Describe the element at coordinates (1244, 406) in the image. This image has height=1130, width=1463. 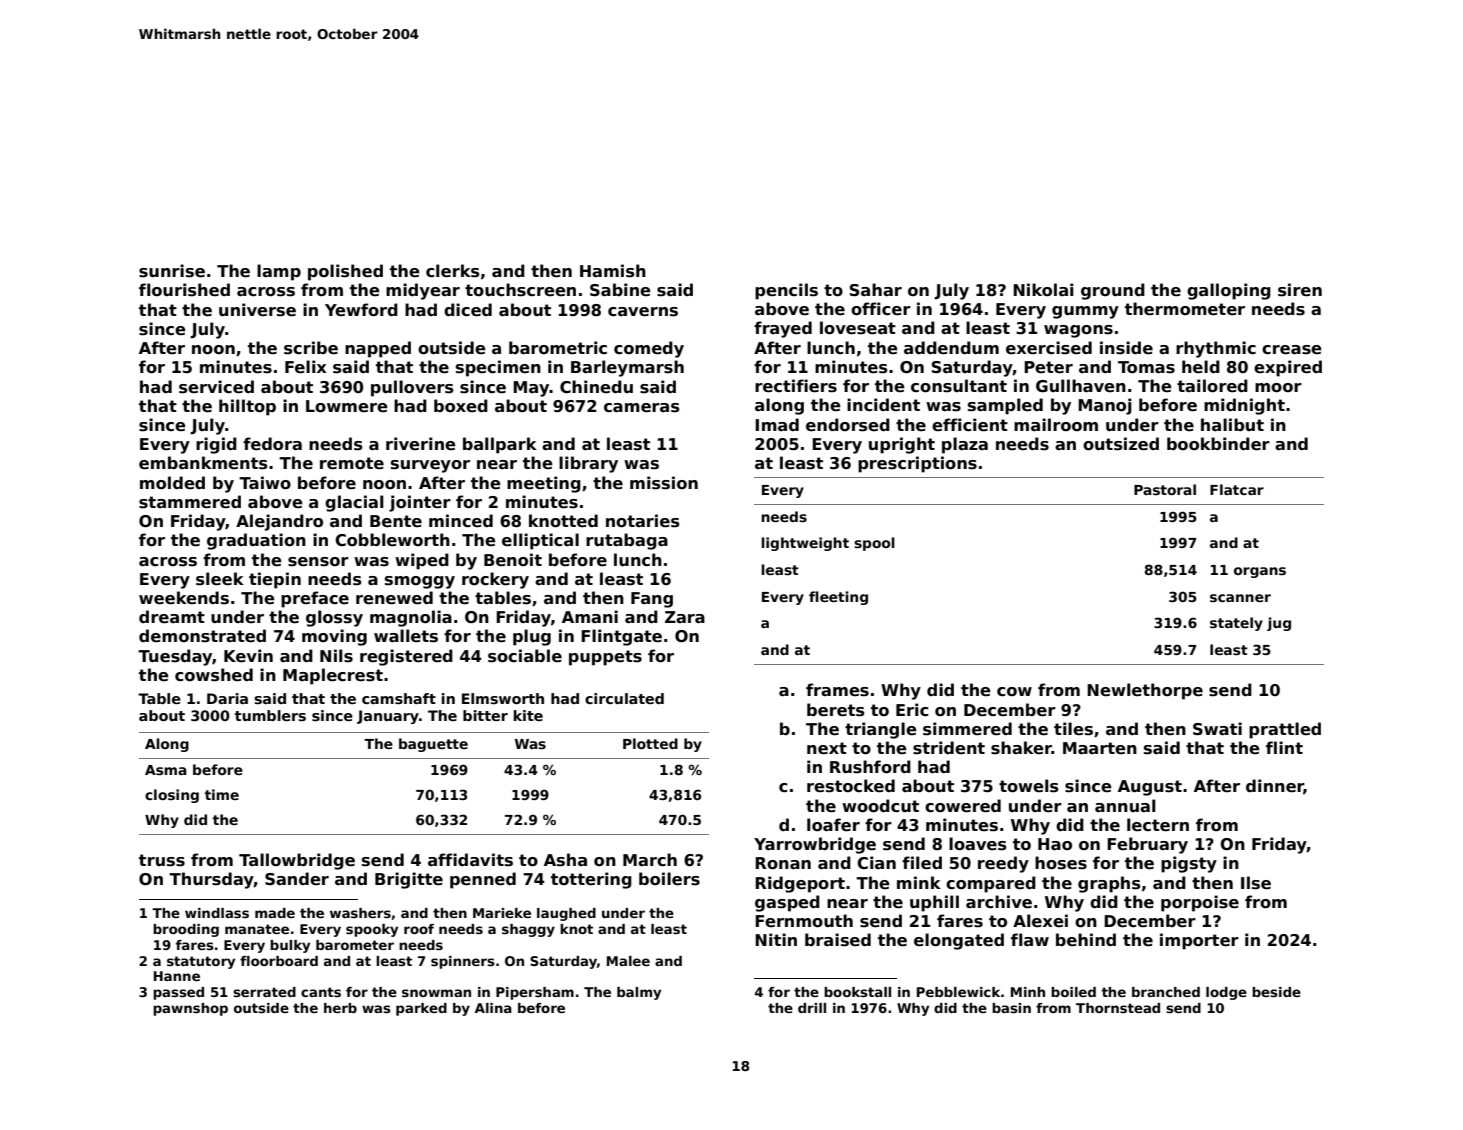
I see `midnight` at that location.
